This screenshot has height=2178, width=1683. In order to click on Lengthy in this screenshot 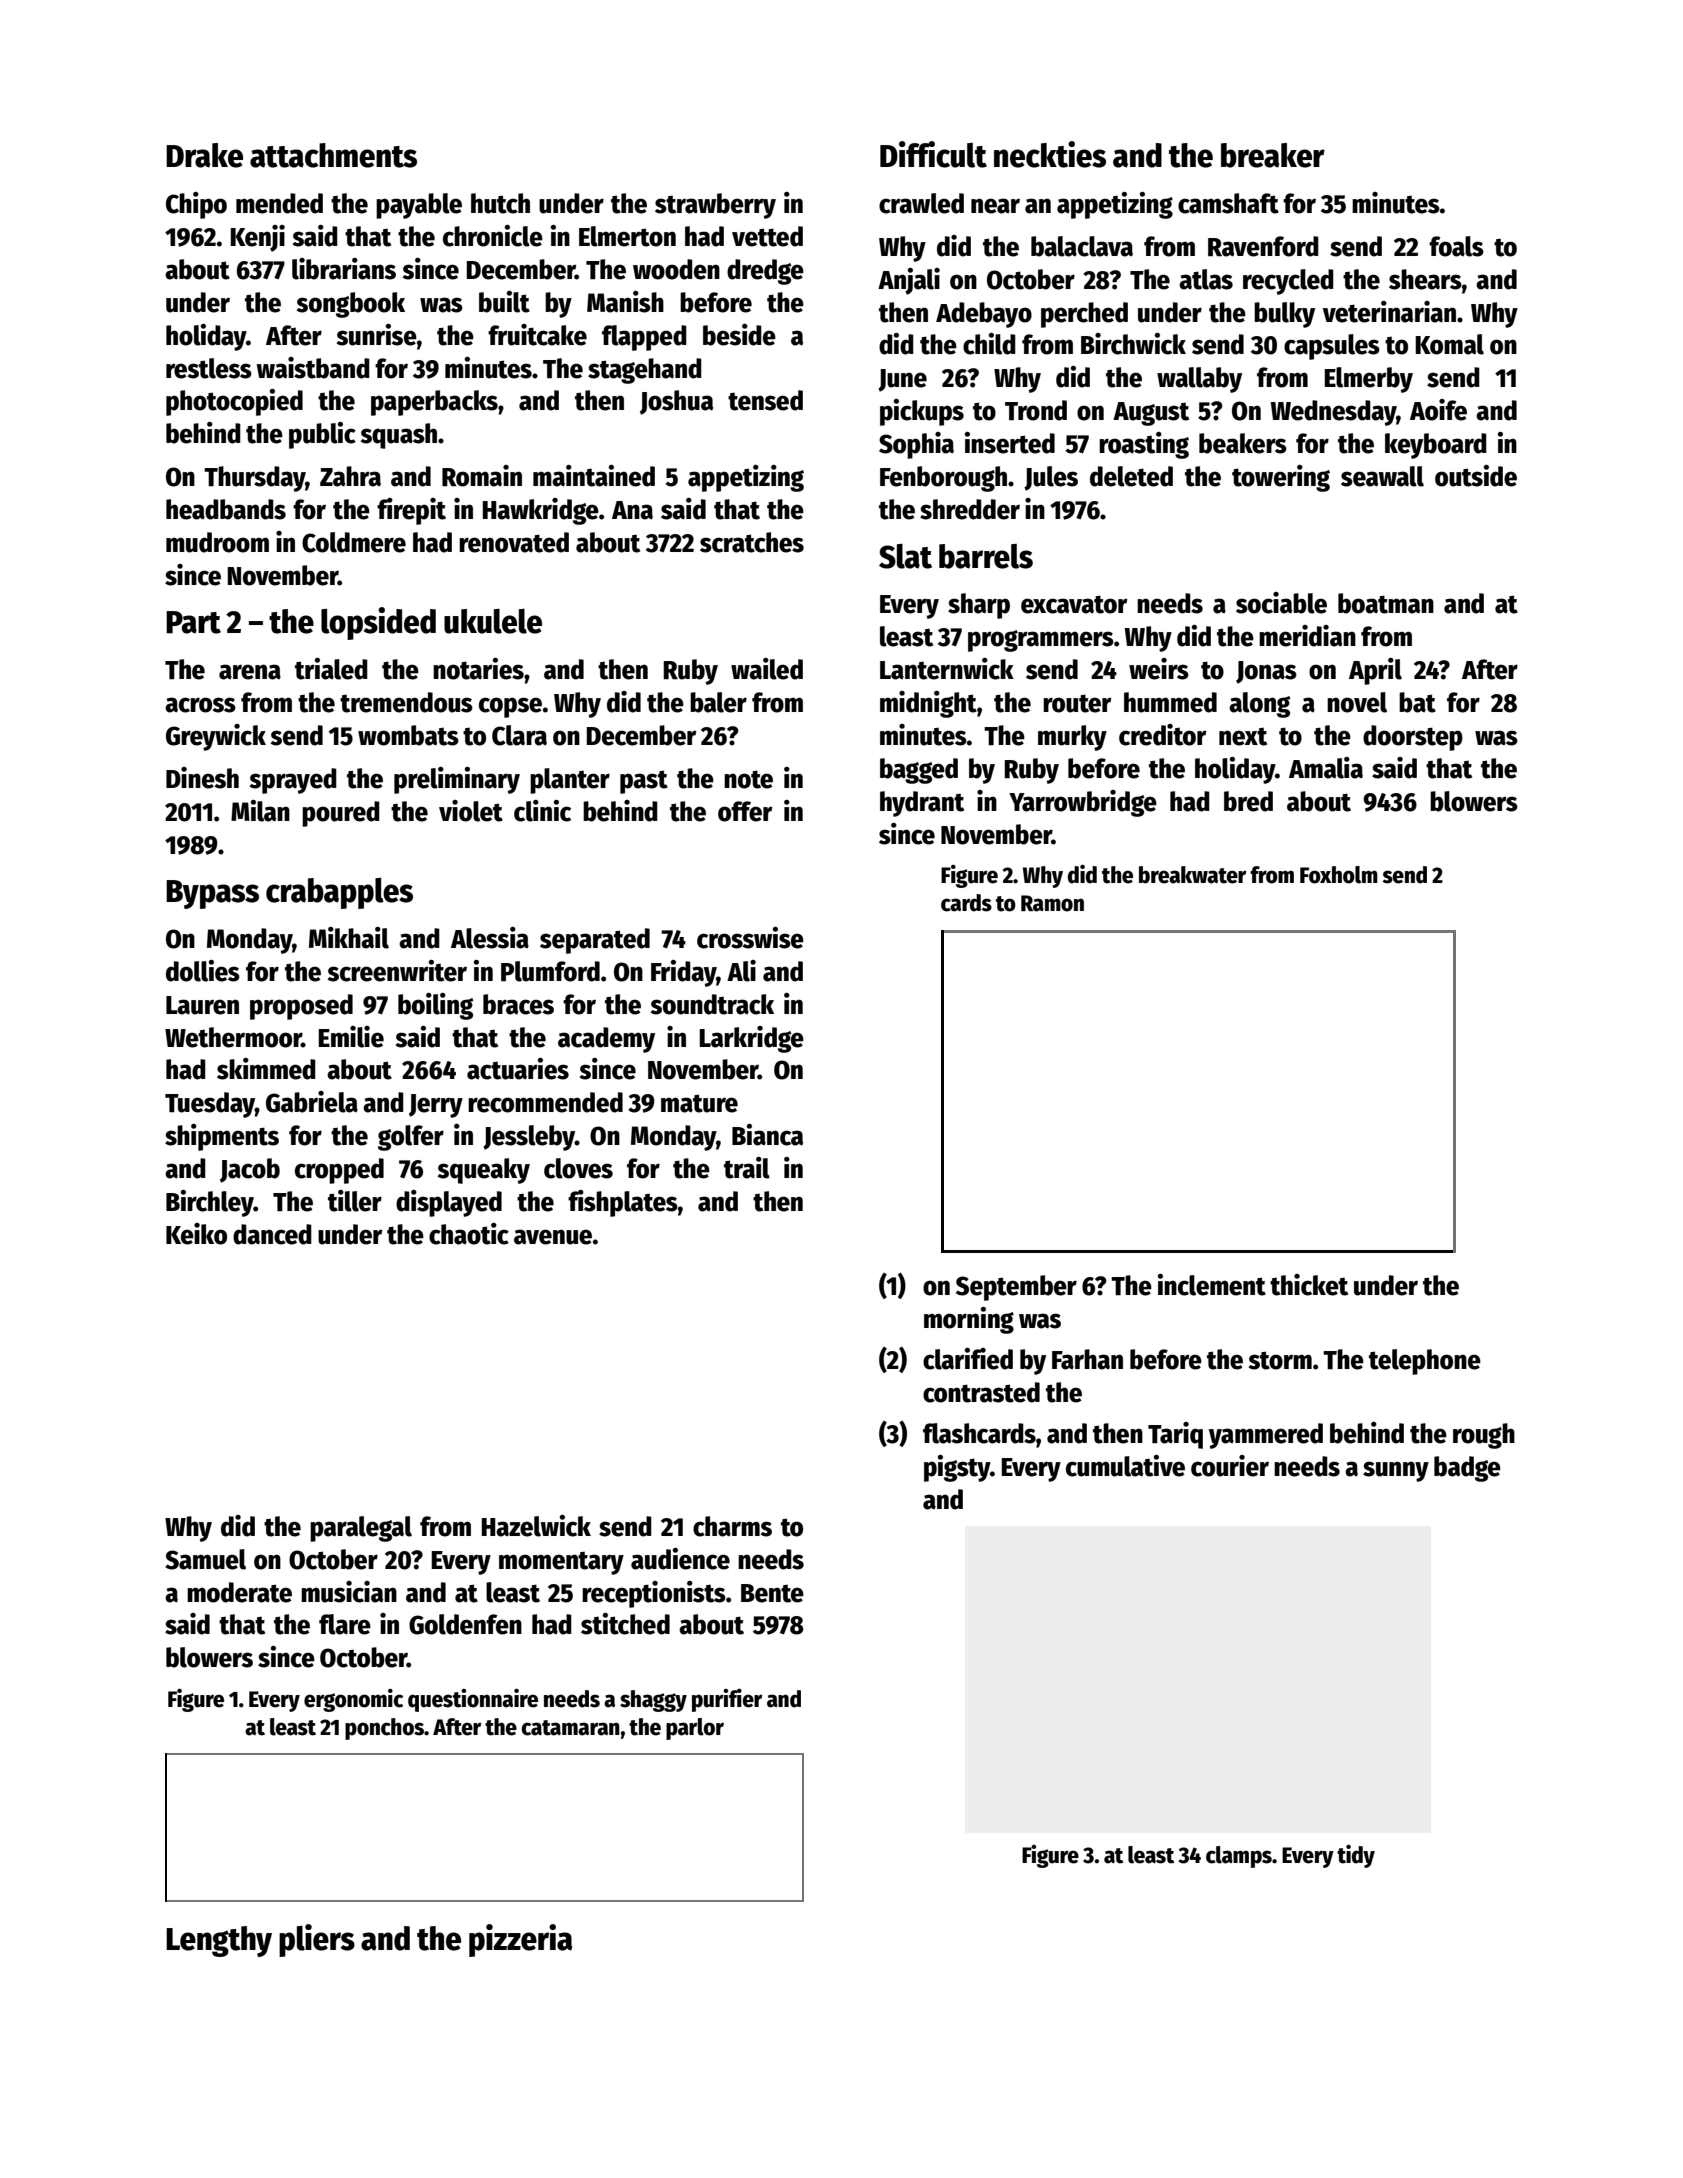, I will do `click(219, 1941)`.
